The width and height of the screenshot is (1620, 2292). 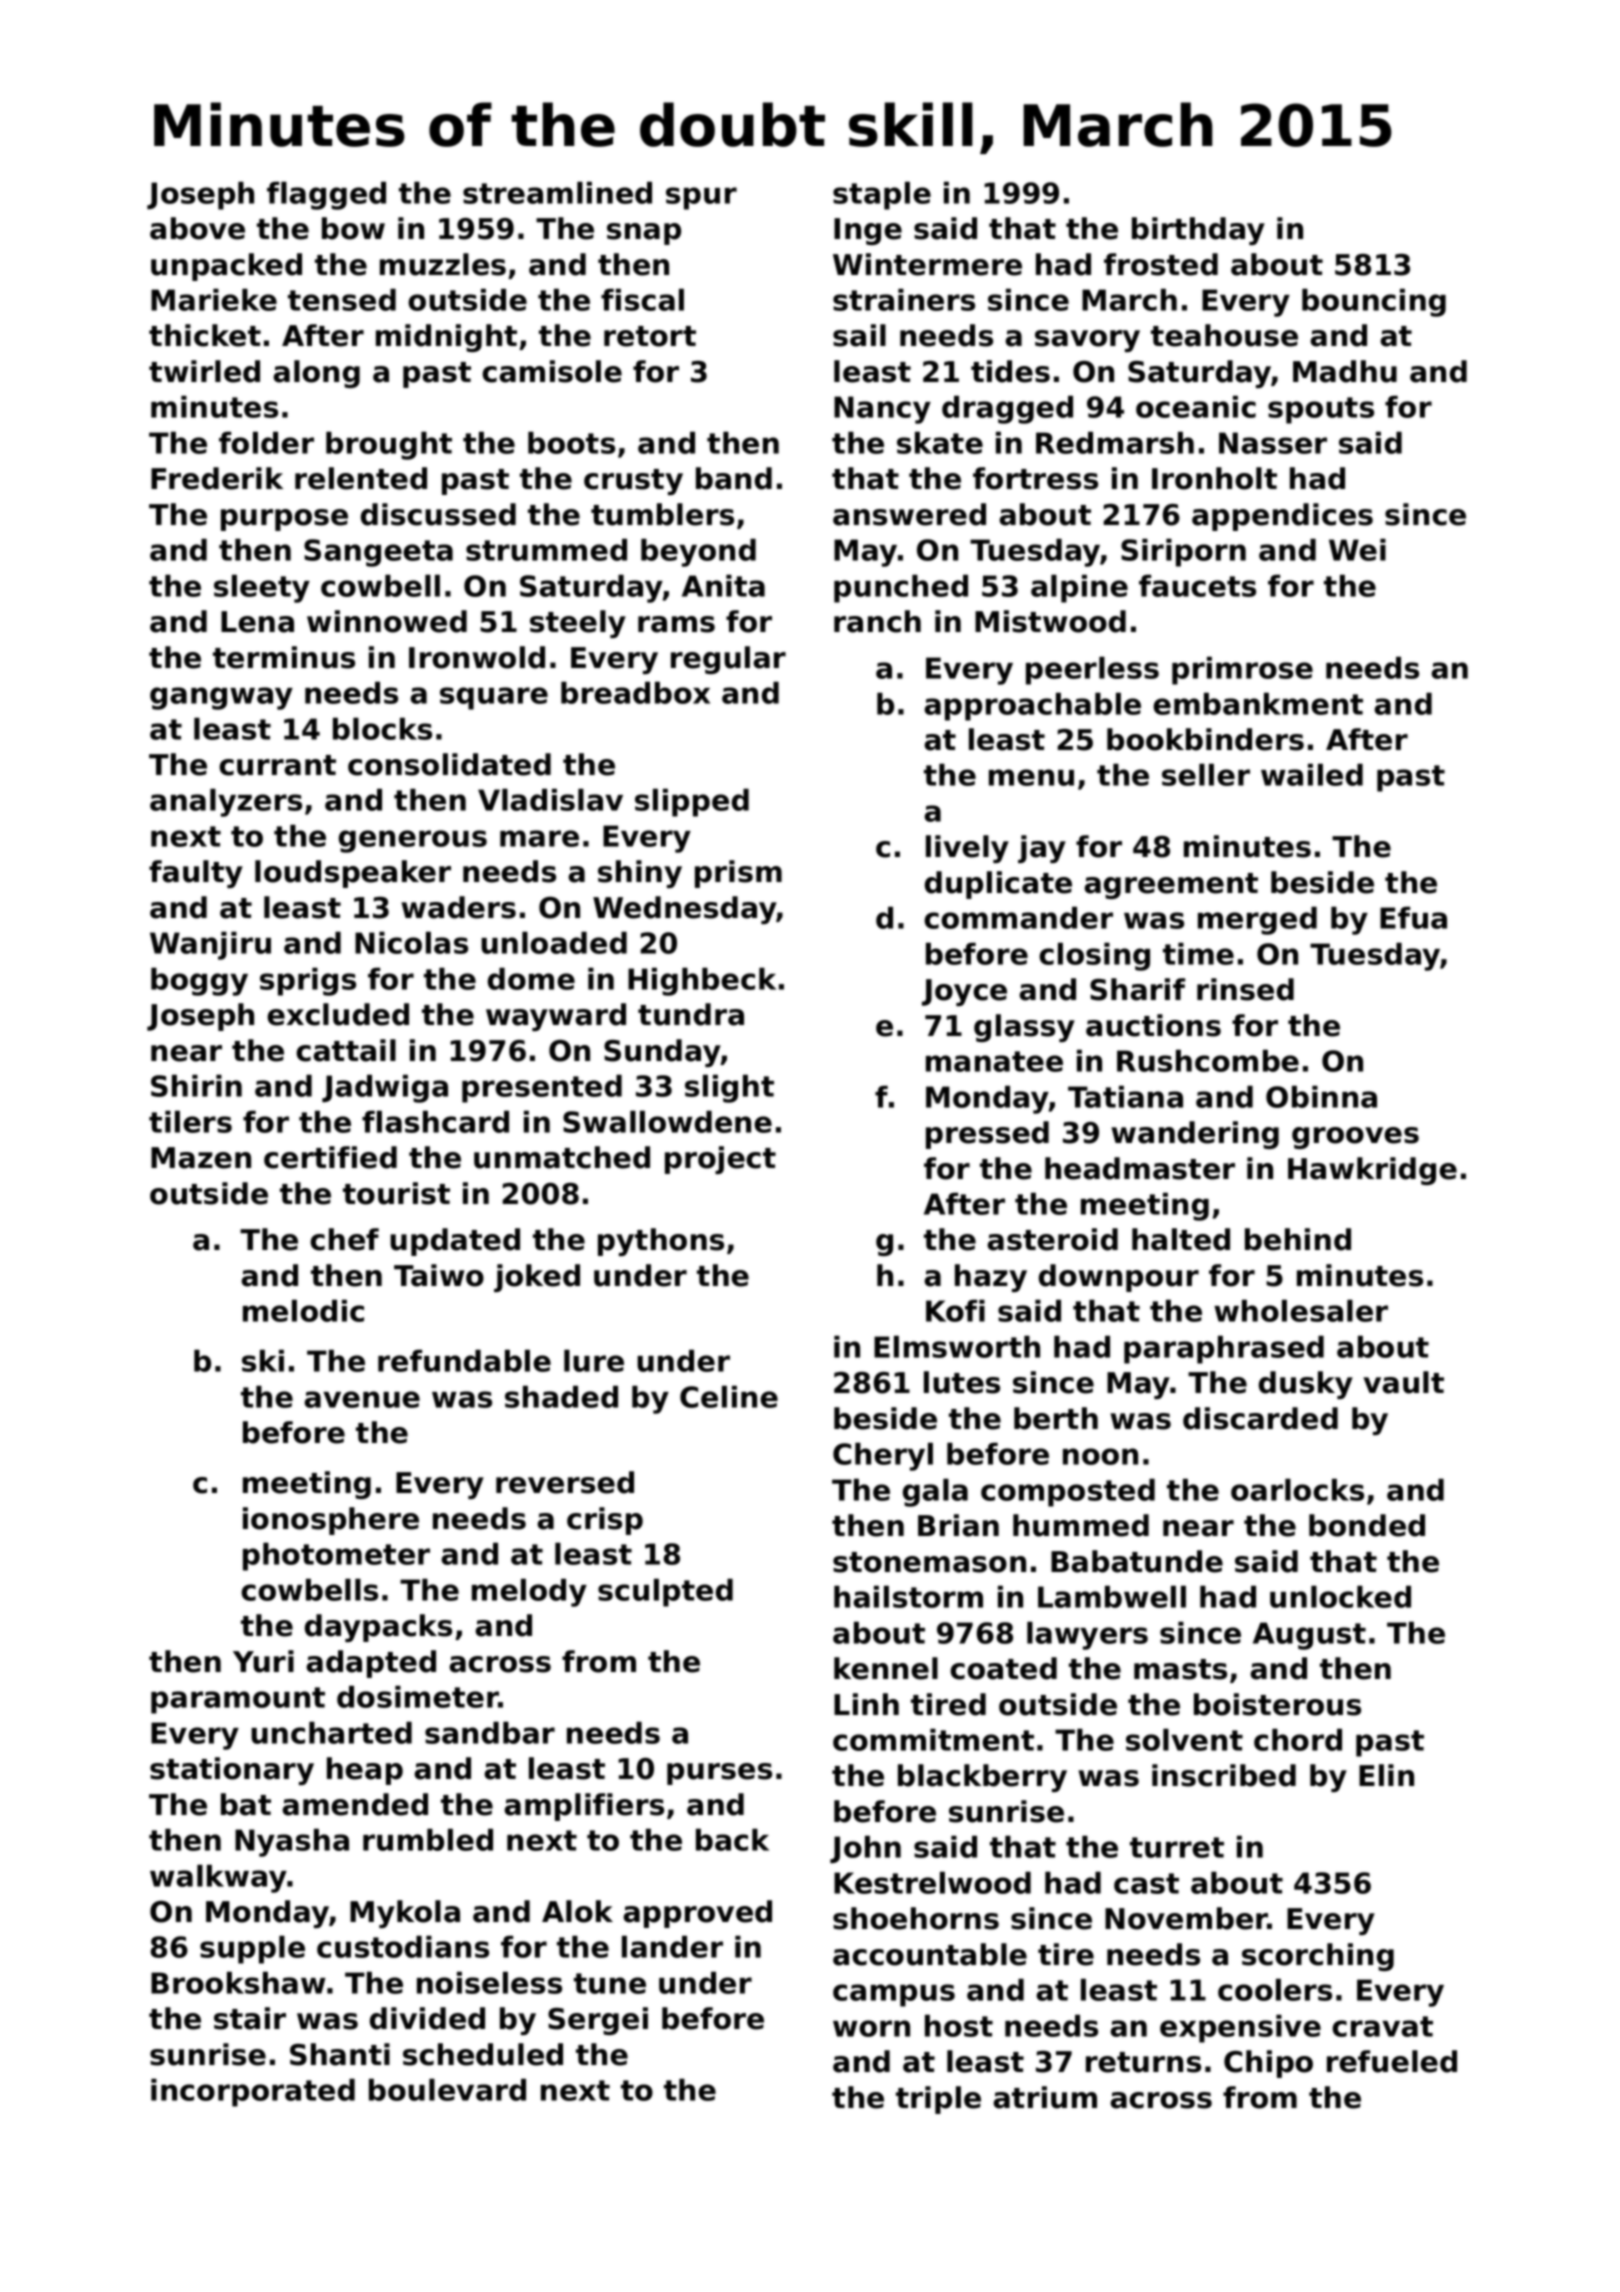 What do you see at coordinates (605, 1521) in the screenshot?
I see `crisp` at bounding box center [605, 1521].
